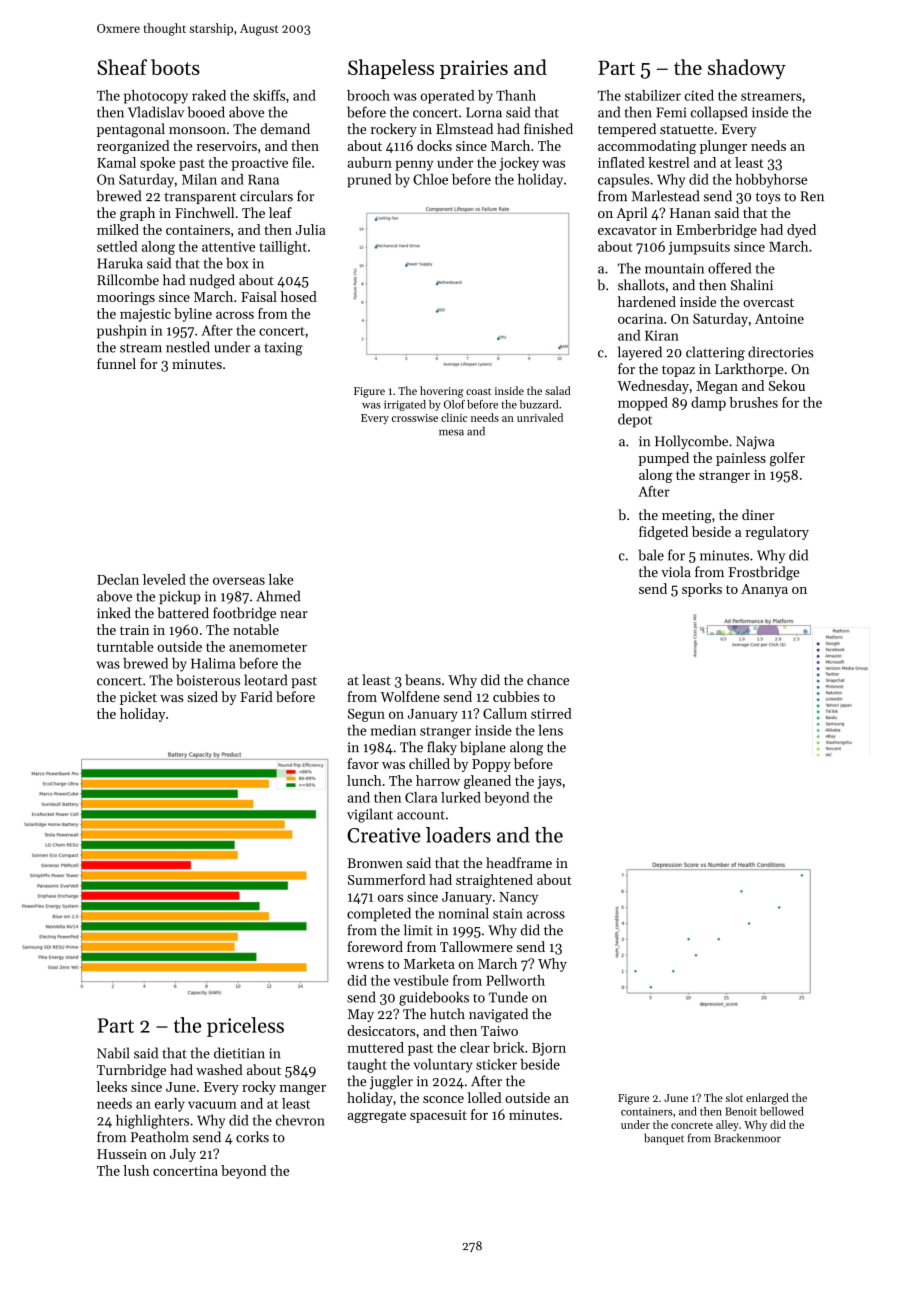 The width and height of the document is (924, 1308). Describe the element at coordinates (548, 679) in the document. I see `chance` at that location.
